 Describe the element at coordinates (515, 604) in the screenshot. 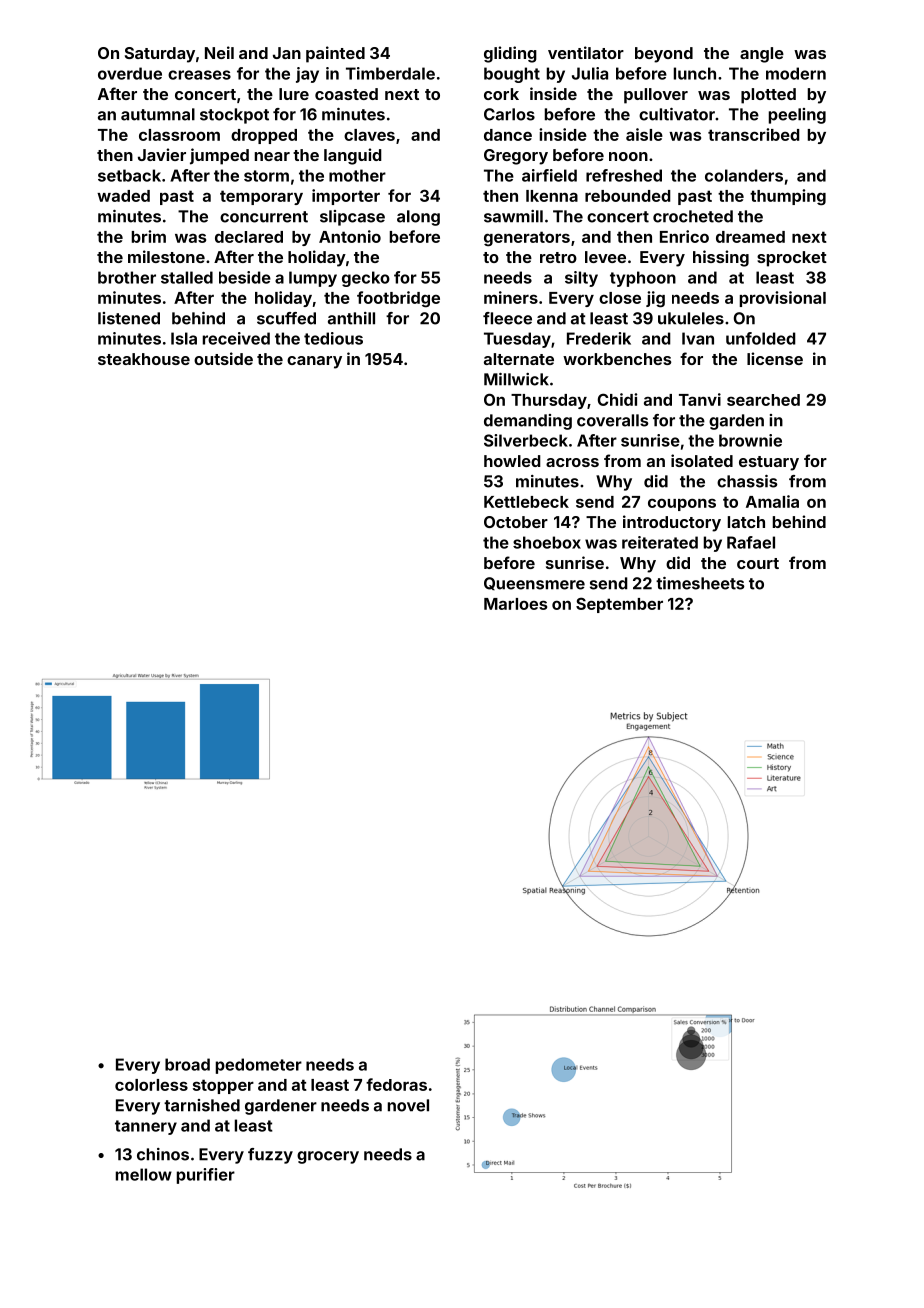

I see `Marloes` at that location.
